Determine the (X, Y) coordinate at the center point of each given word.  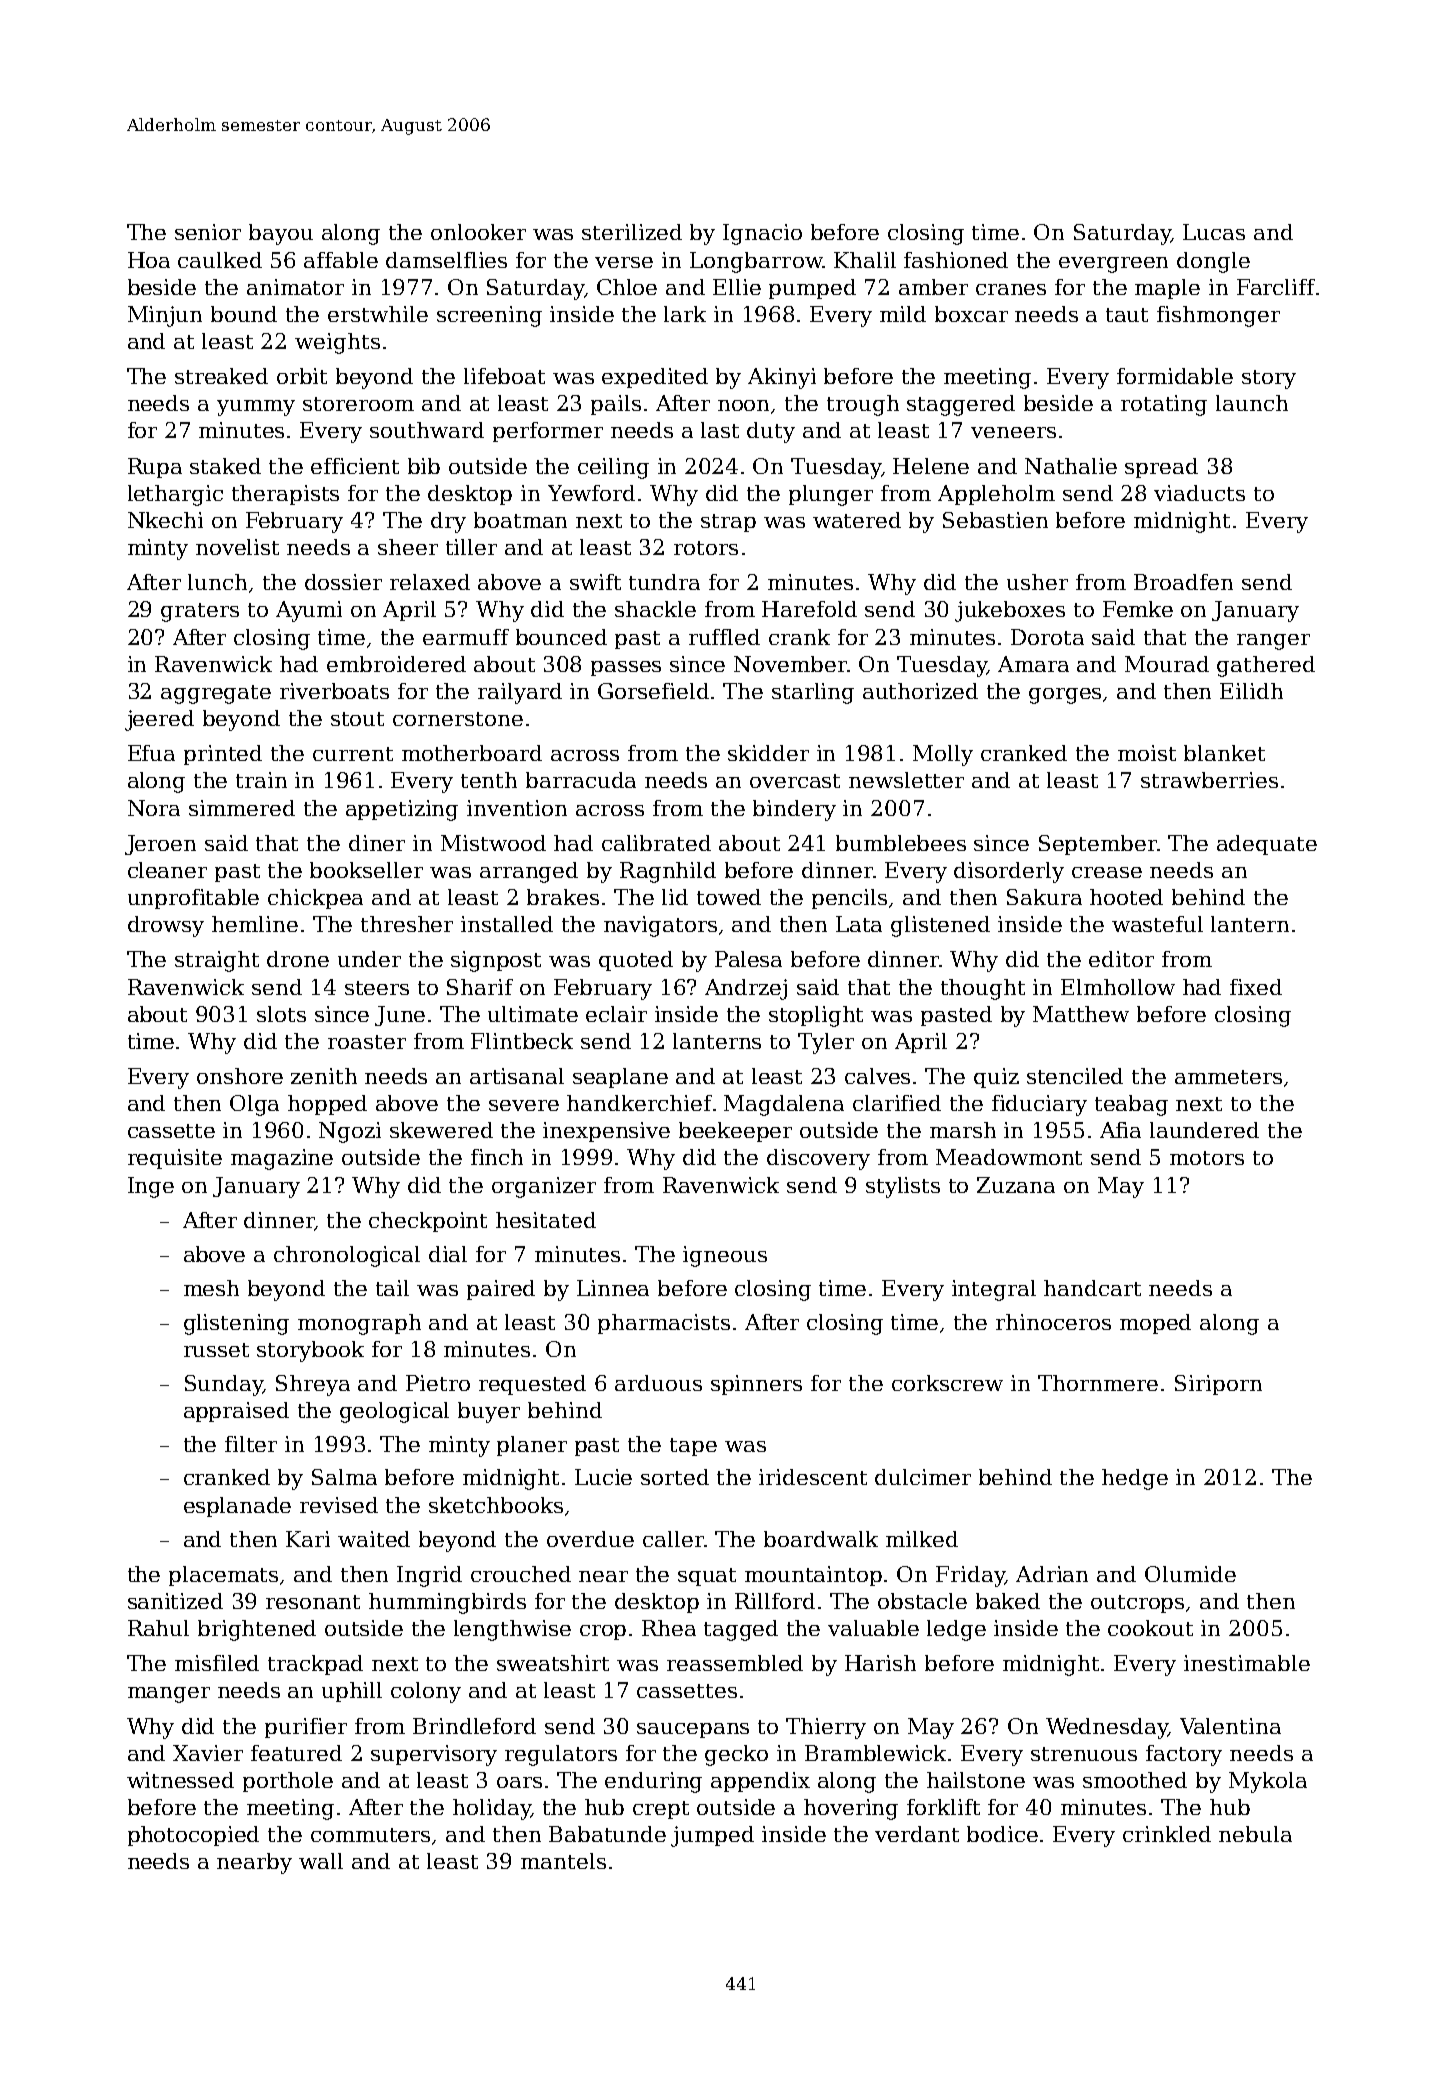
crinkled (1167, 1834)
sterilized (632, 232)
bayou (281, 234)
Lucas (1214, 232)
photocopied (193, 1836)
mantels (563, 1861)
